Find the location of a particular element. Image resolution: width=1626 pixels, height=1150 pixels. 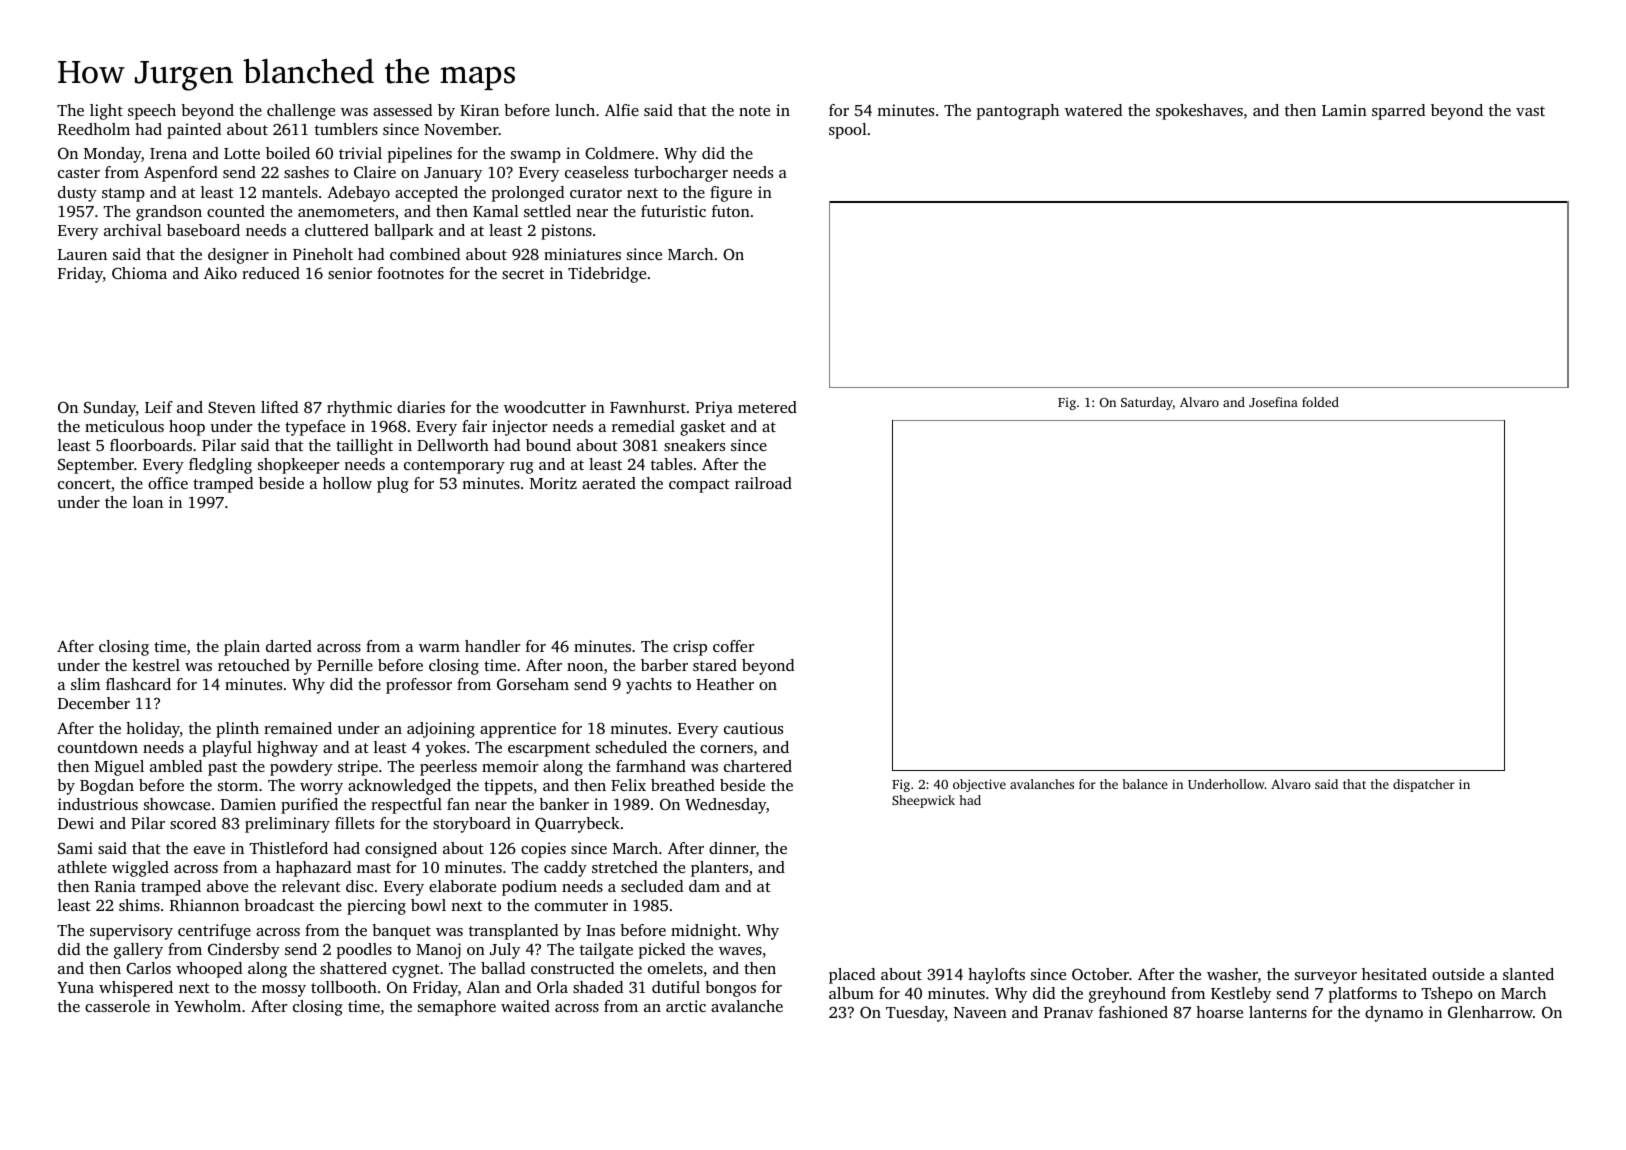

Josefina is located at coordinates (1273, 402).
